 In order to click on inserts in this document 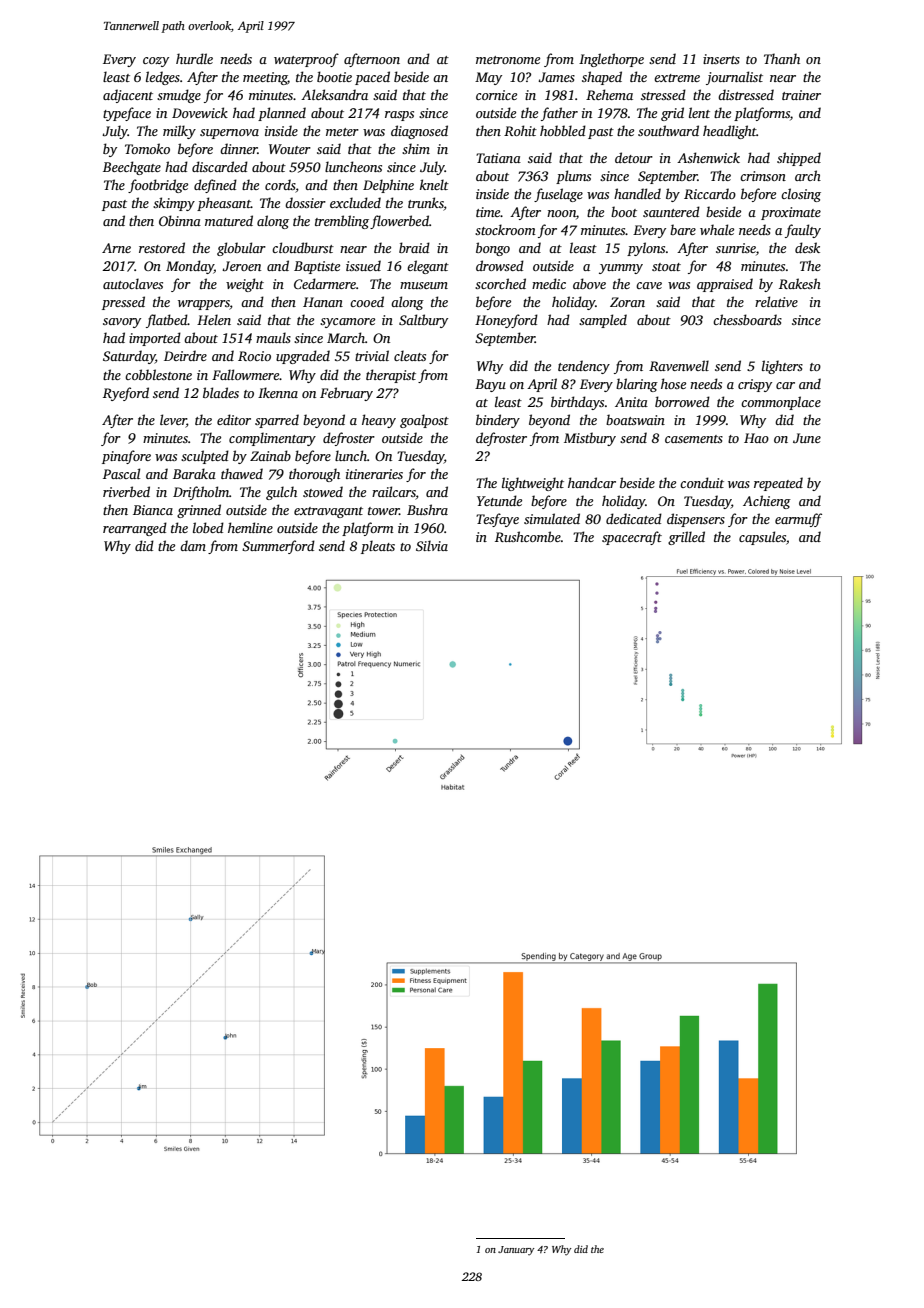, I will do `click(721, 59)`.
